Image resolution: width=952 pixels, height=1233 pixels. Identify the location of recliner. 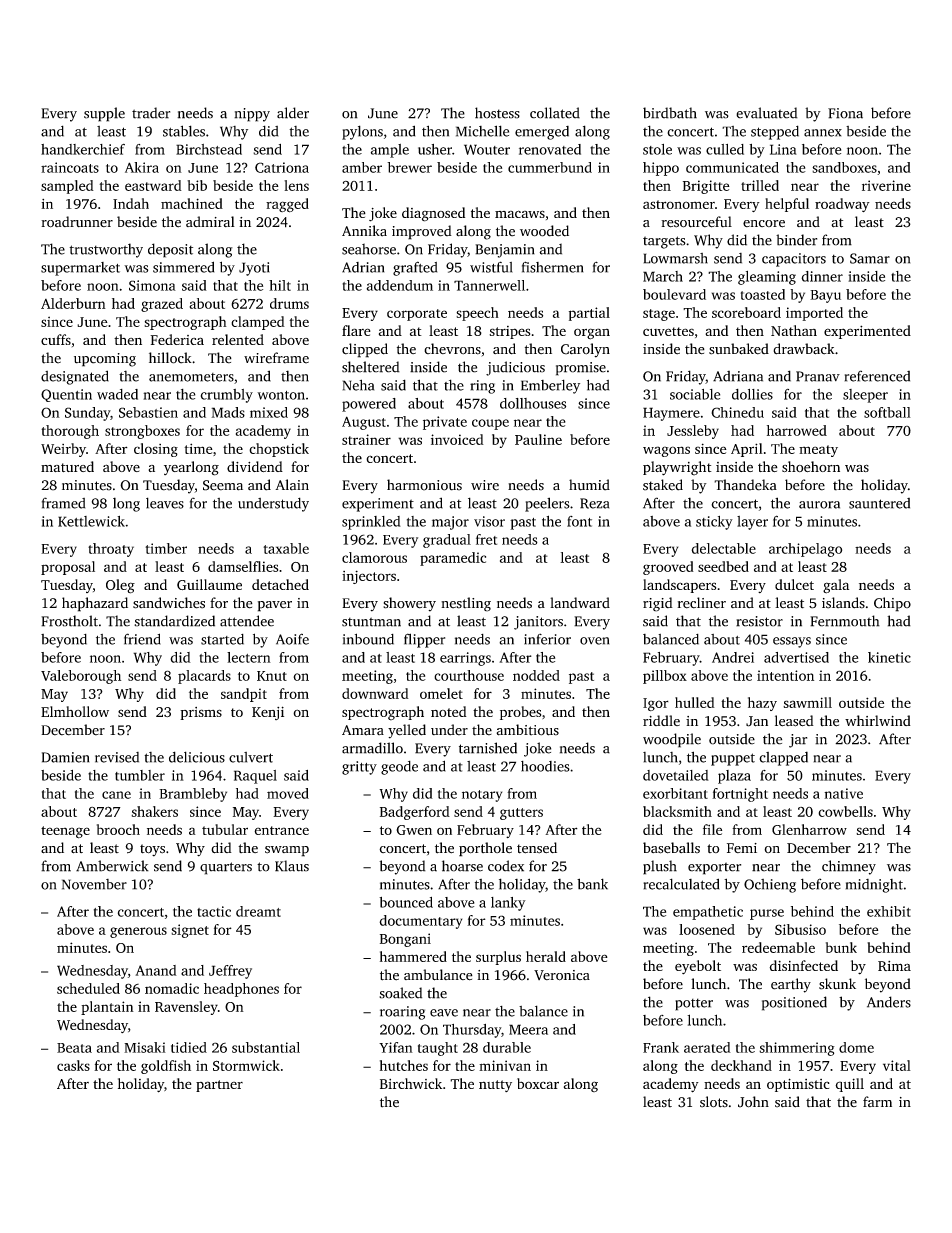
(701, 603).
